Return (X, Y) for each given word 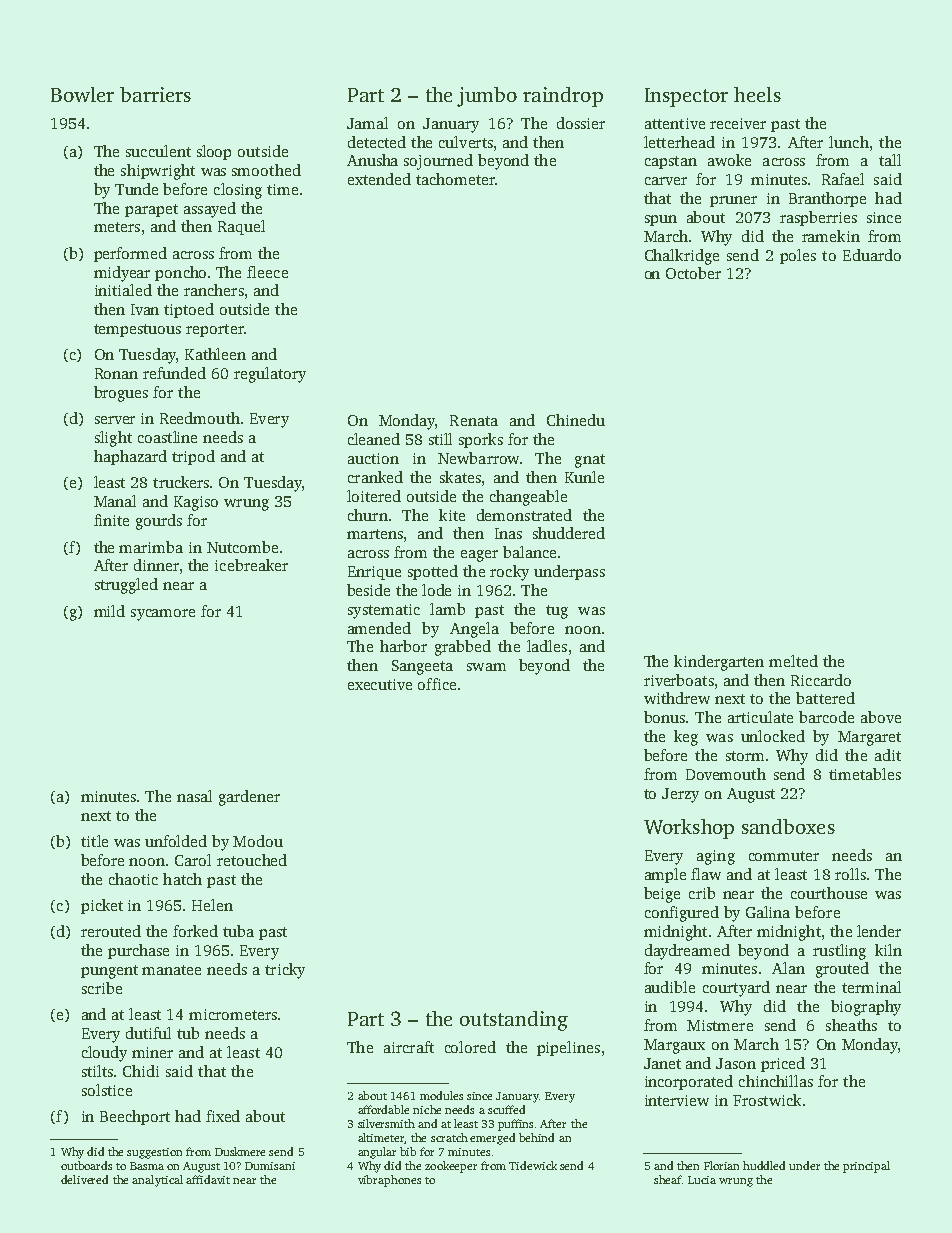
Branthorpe (827, 199)
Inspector (686, 97)
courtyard (736, 989)
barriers (155, 94)
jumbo (487, 97)
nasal (194, 796)
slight (113, 439)
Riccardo (821, 680)
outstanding (514, 1021)
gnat (590, 461)
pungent (109, 972)
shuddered (569, 533)
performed (130, 254)
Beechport (135, 1117)
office (437, 684)
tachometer (455, 179)
